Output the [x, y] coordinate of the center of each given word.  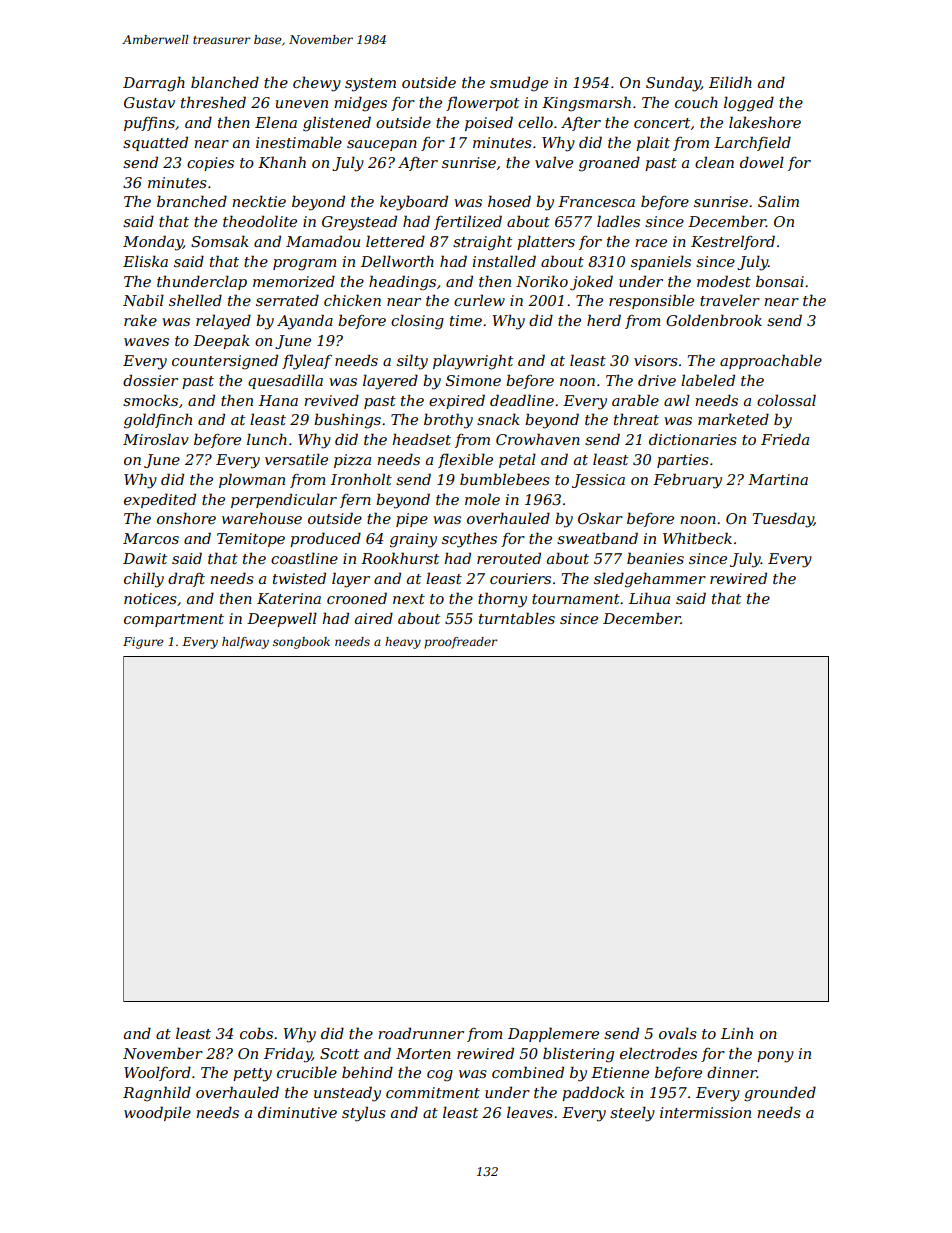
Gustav [149, 102]
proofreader [461, 643]
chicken [352, 300]
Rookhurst [400, 558]
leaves [530, 1112]
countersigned [225, 362]
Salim [778, 201]
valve [554, 162]
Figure [143, 643]
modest [724, 281]
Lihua [649, 598]
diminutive [297, 1112]
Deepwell [282, 619]
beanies [655, 558]
